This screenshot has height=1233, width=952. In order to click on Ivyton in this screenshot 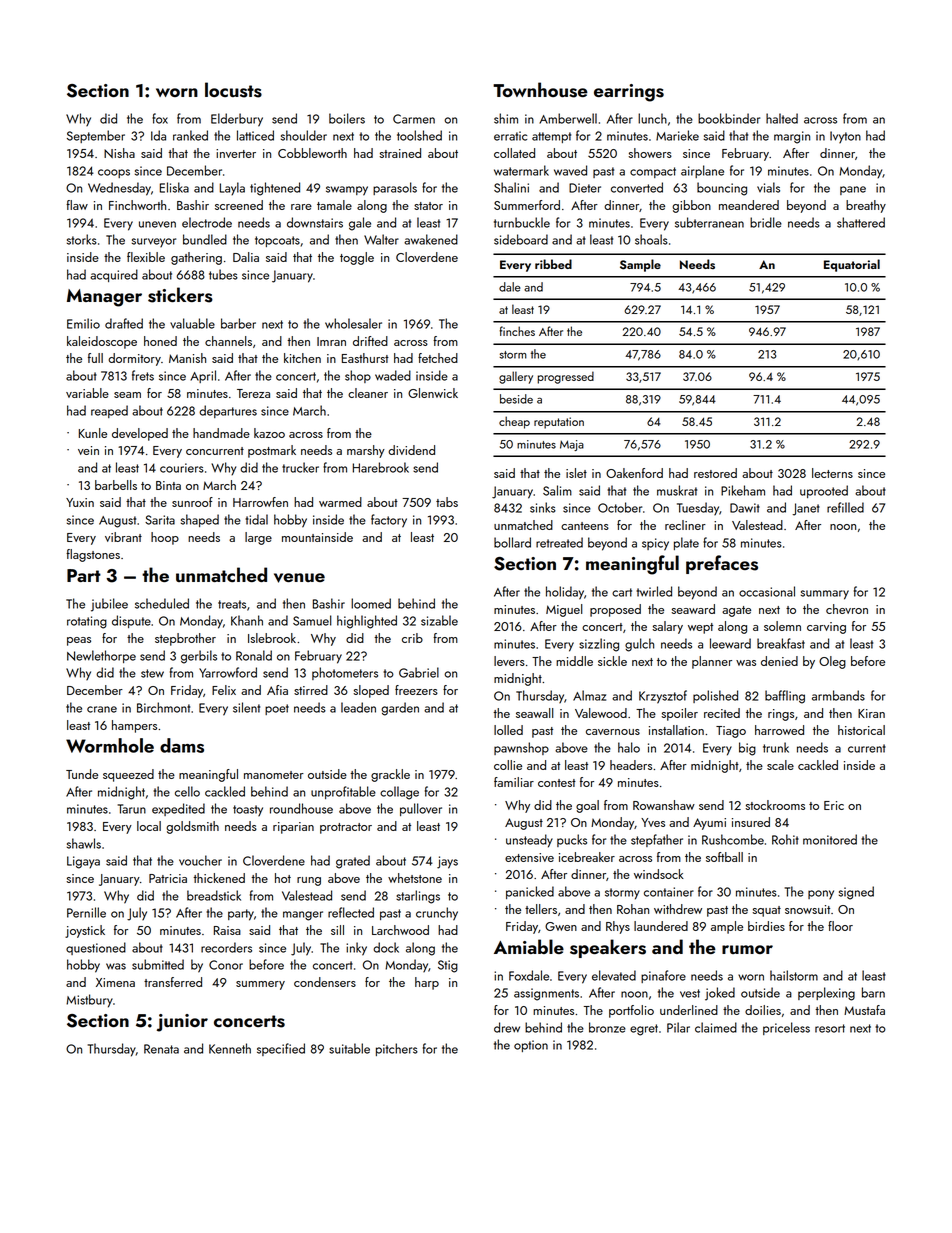, I will do `click(845, 137)`.
